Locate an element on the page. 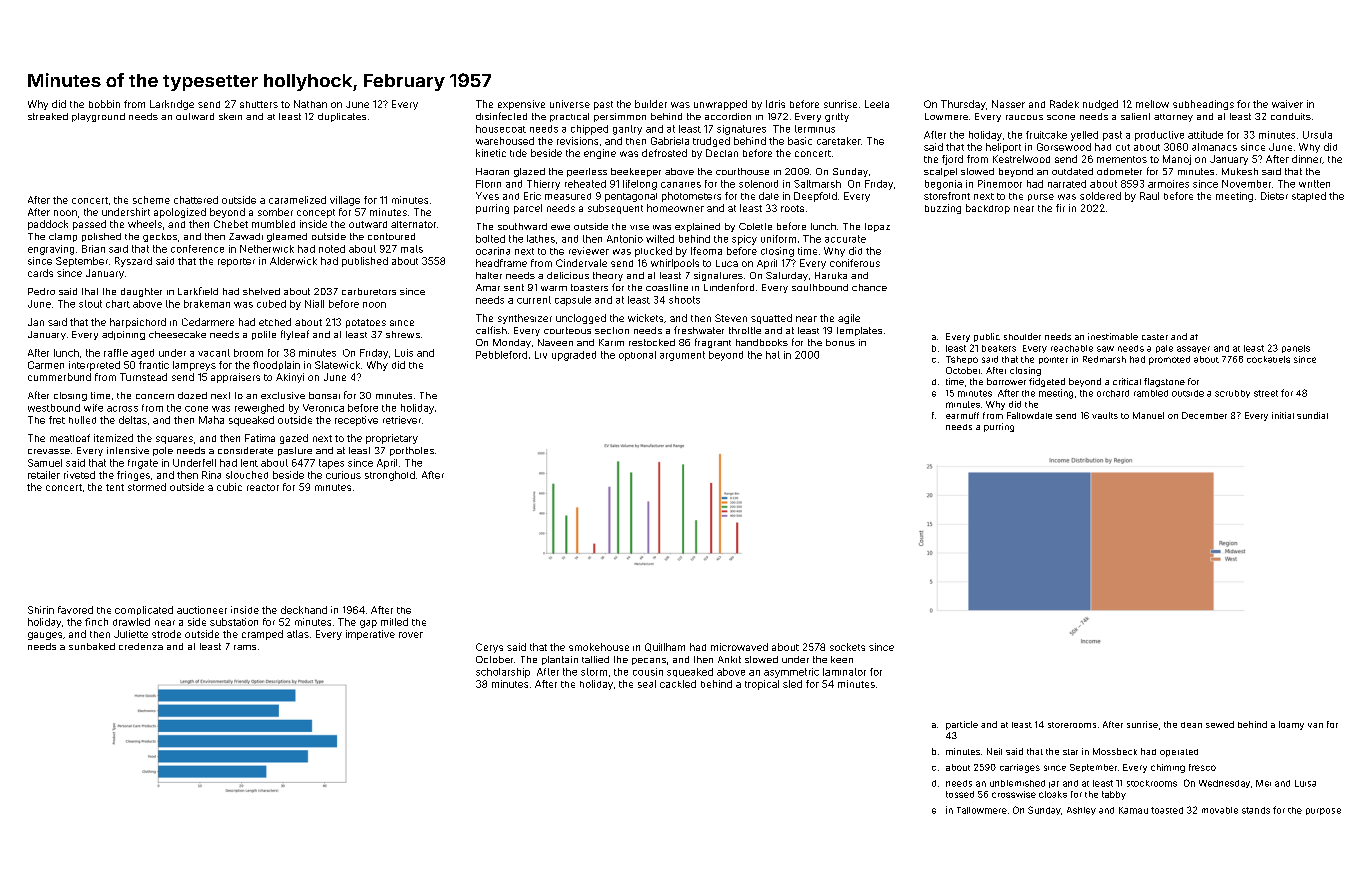  stronghold is located at coordinates (390, 476).
